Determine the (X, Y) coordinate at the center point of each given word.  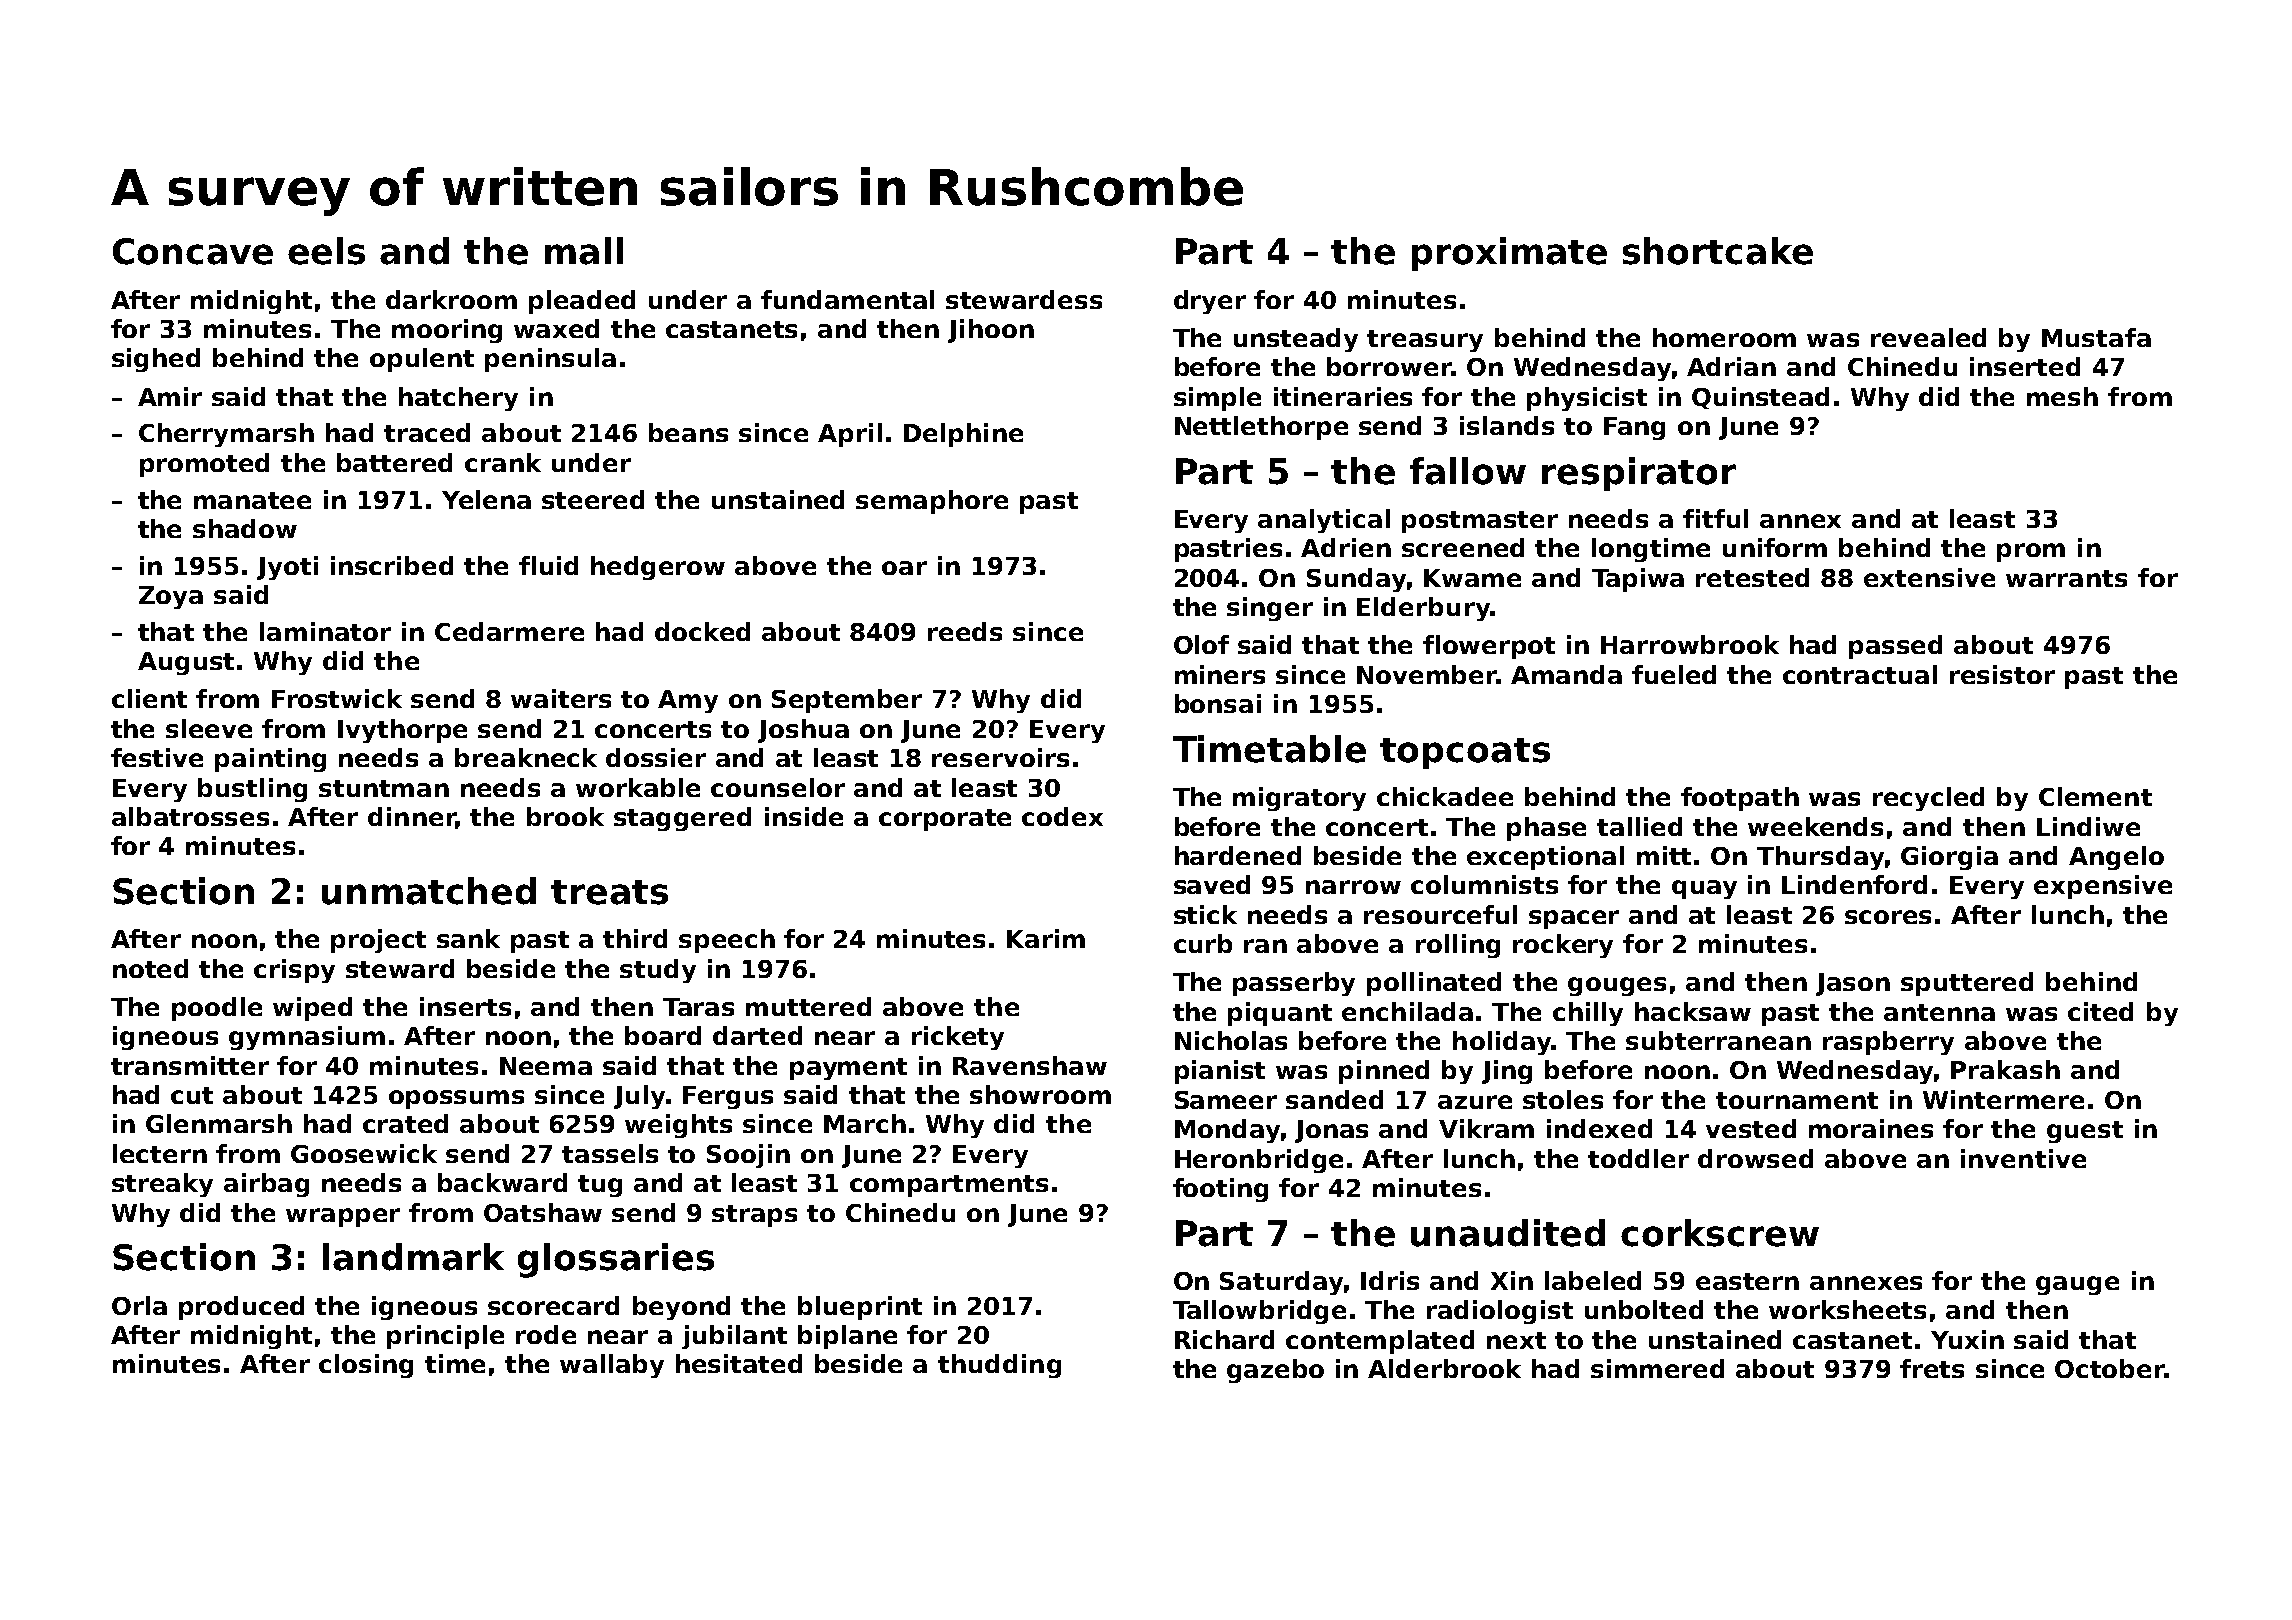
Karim (1046, 938)
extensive (1929, 577)
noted (150, 968)
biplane (847, 1337)
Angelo (2116, 858)
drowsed (1755, 1158)
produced (241, 1308)
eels (326, 251)
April (850, 435)
